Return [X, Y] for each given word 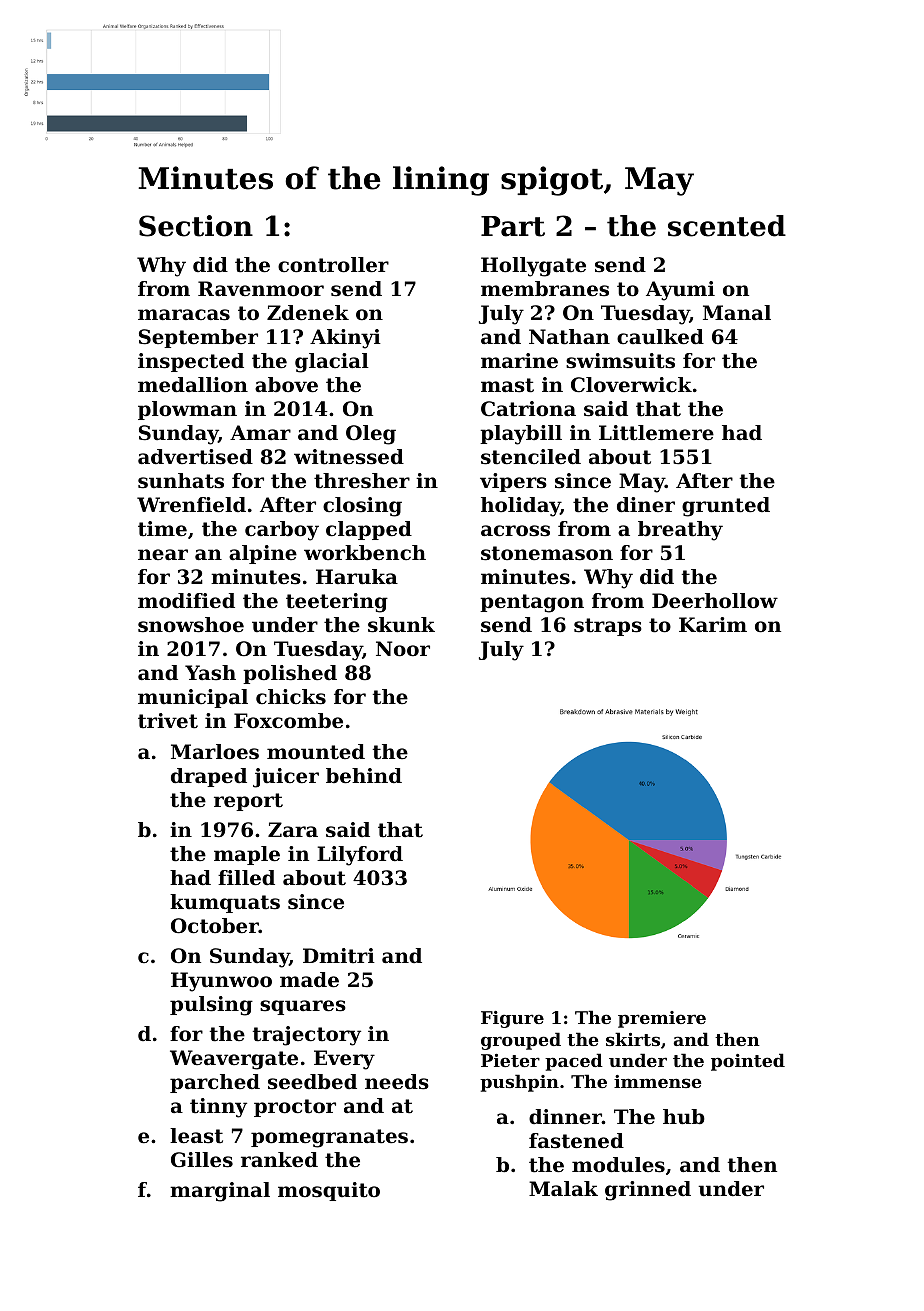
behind [364, 776]
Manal [737, 312]
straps [608, 627]
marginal [220, 1192]
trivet [168, 721]
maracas [184, 315]
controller [333, 265]
